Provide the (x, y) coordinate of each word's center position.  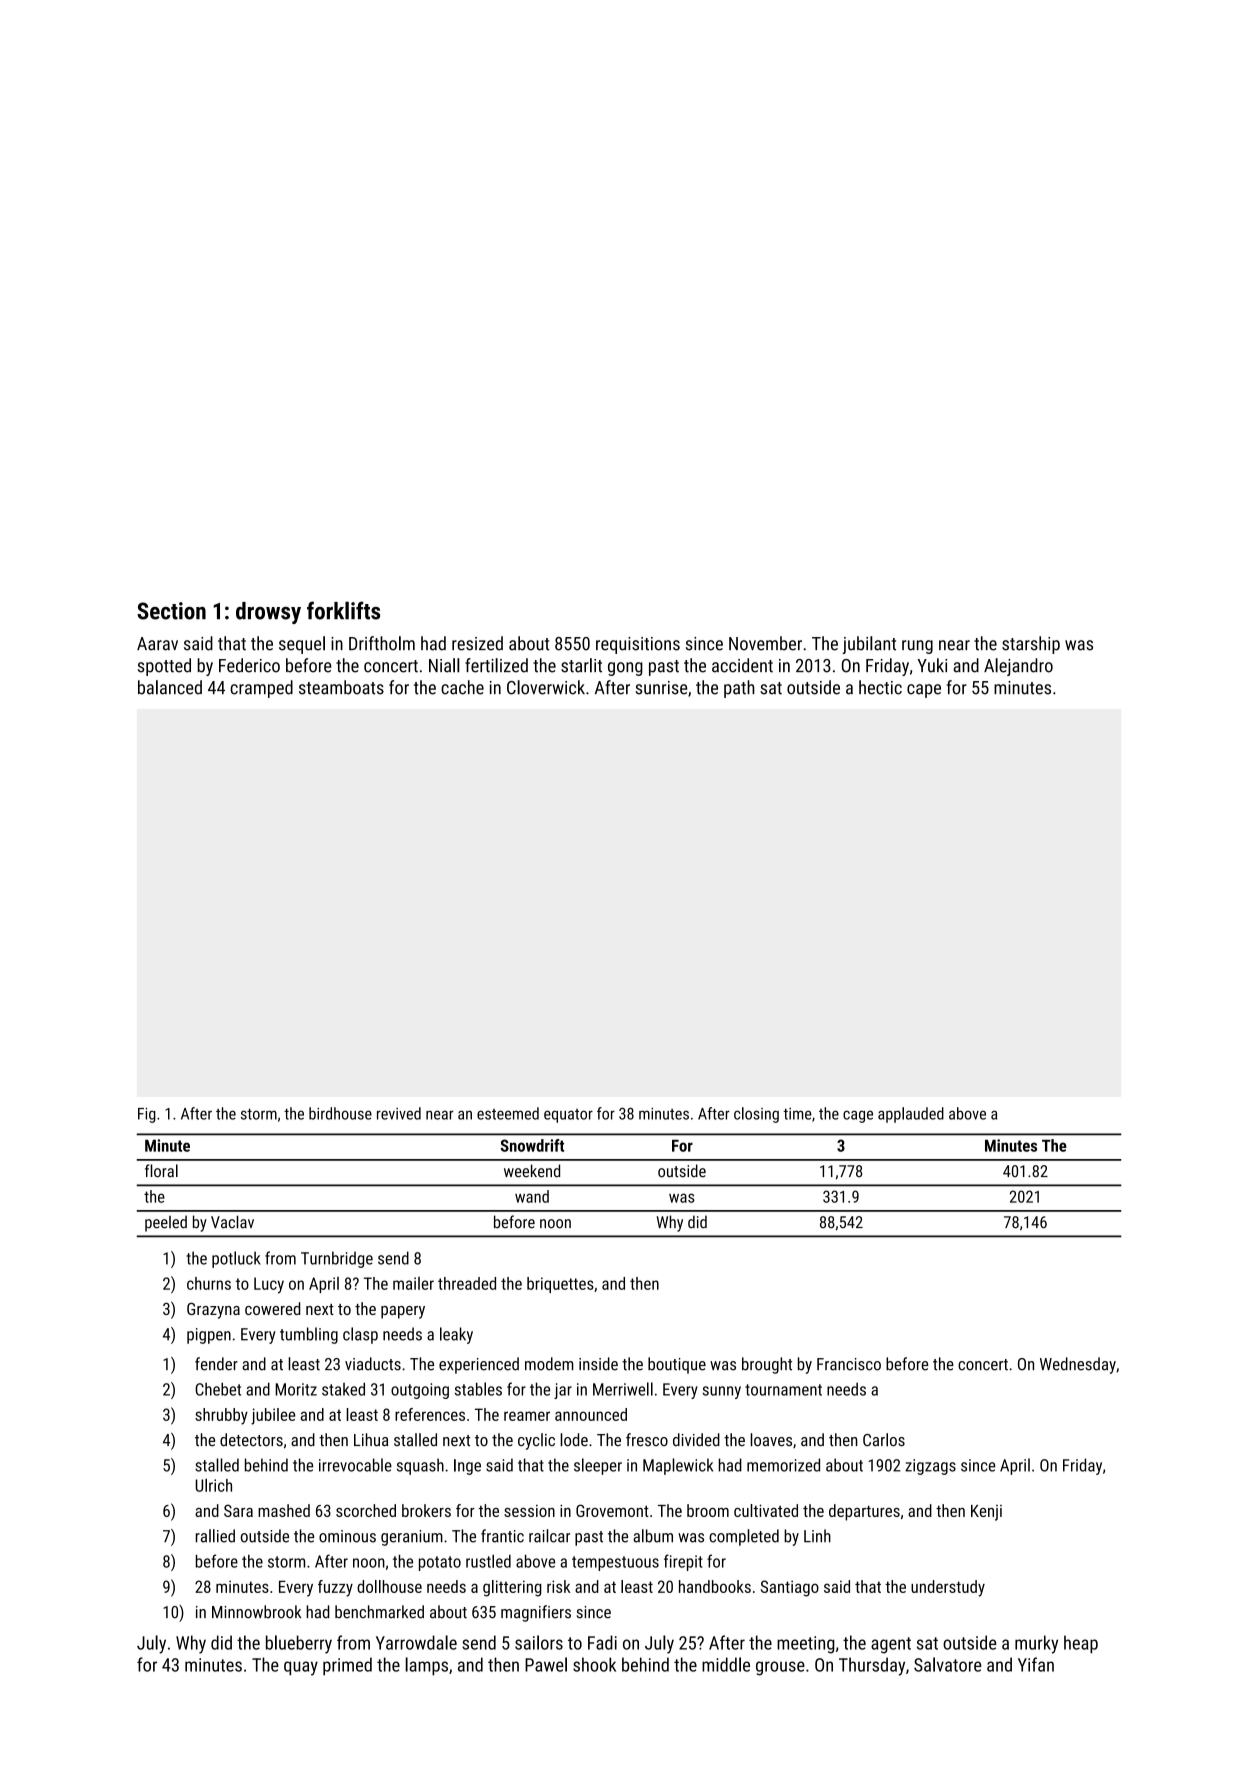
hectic (880, 687)
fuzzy (335, 1588)
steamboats (341, 687)
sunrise (661, 688)
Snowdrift (532, 1145)
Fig (147, 1115)
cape (924, 691)
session (529, 1511)
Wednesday (1078, 1365)
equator (568, 1116)
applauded (911, 1115)
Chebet (218, 1389)
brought (767, 1365)
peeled (166, 1223)
